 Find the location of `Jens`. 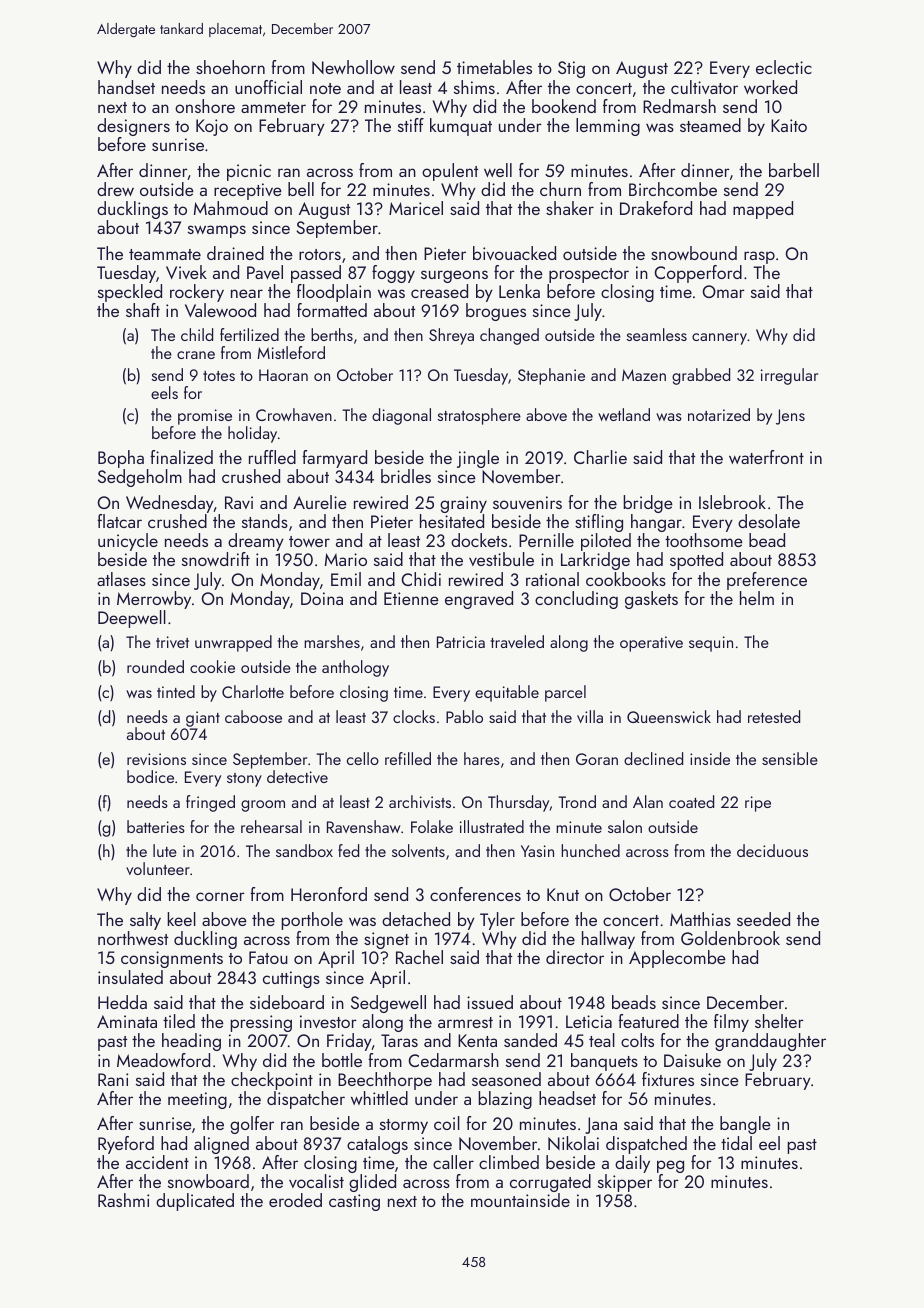

Jens is located at coordinates (790, 417).
